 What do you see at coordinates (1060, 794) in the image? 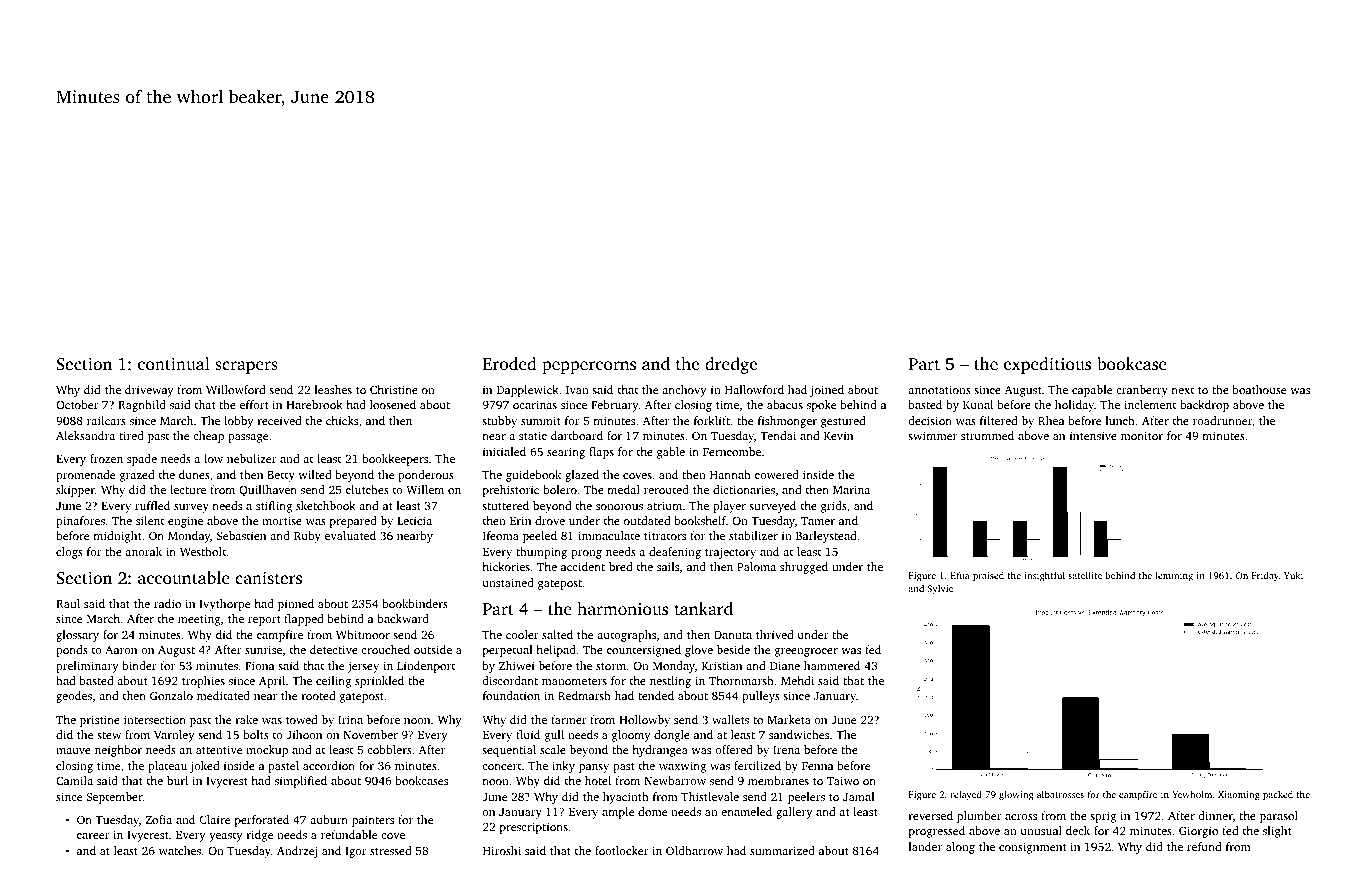
I see `albatrosses` at bounding box center [1060, 794].
